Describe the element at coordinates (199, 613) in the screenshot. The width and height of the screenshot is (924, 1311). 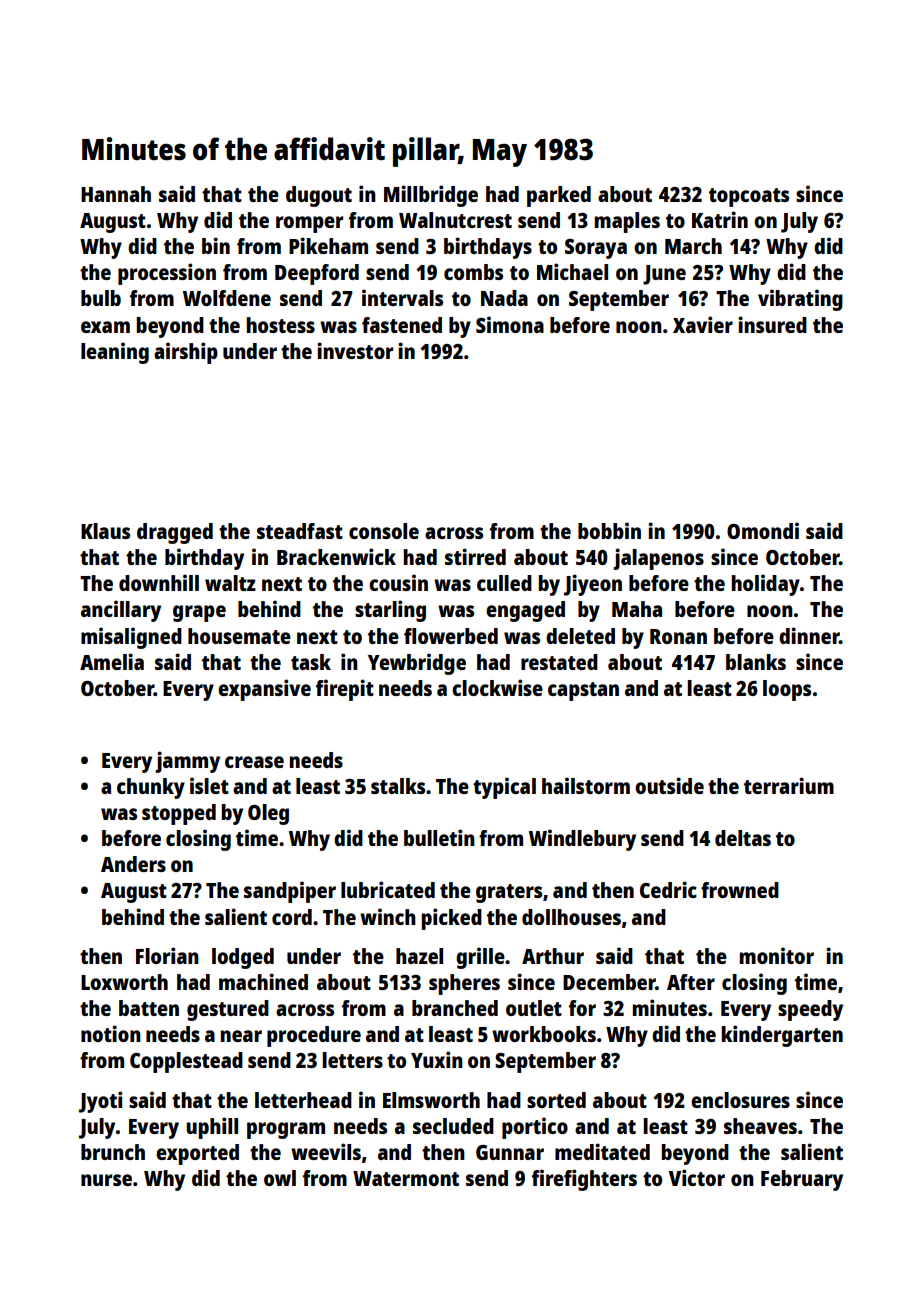
I see `grape` at that location.
